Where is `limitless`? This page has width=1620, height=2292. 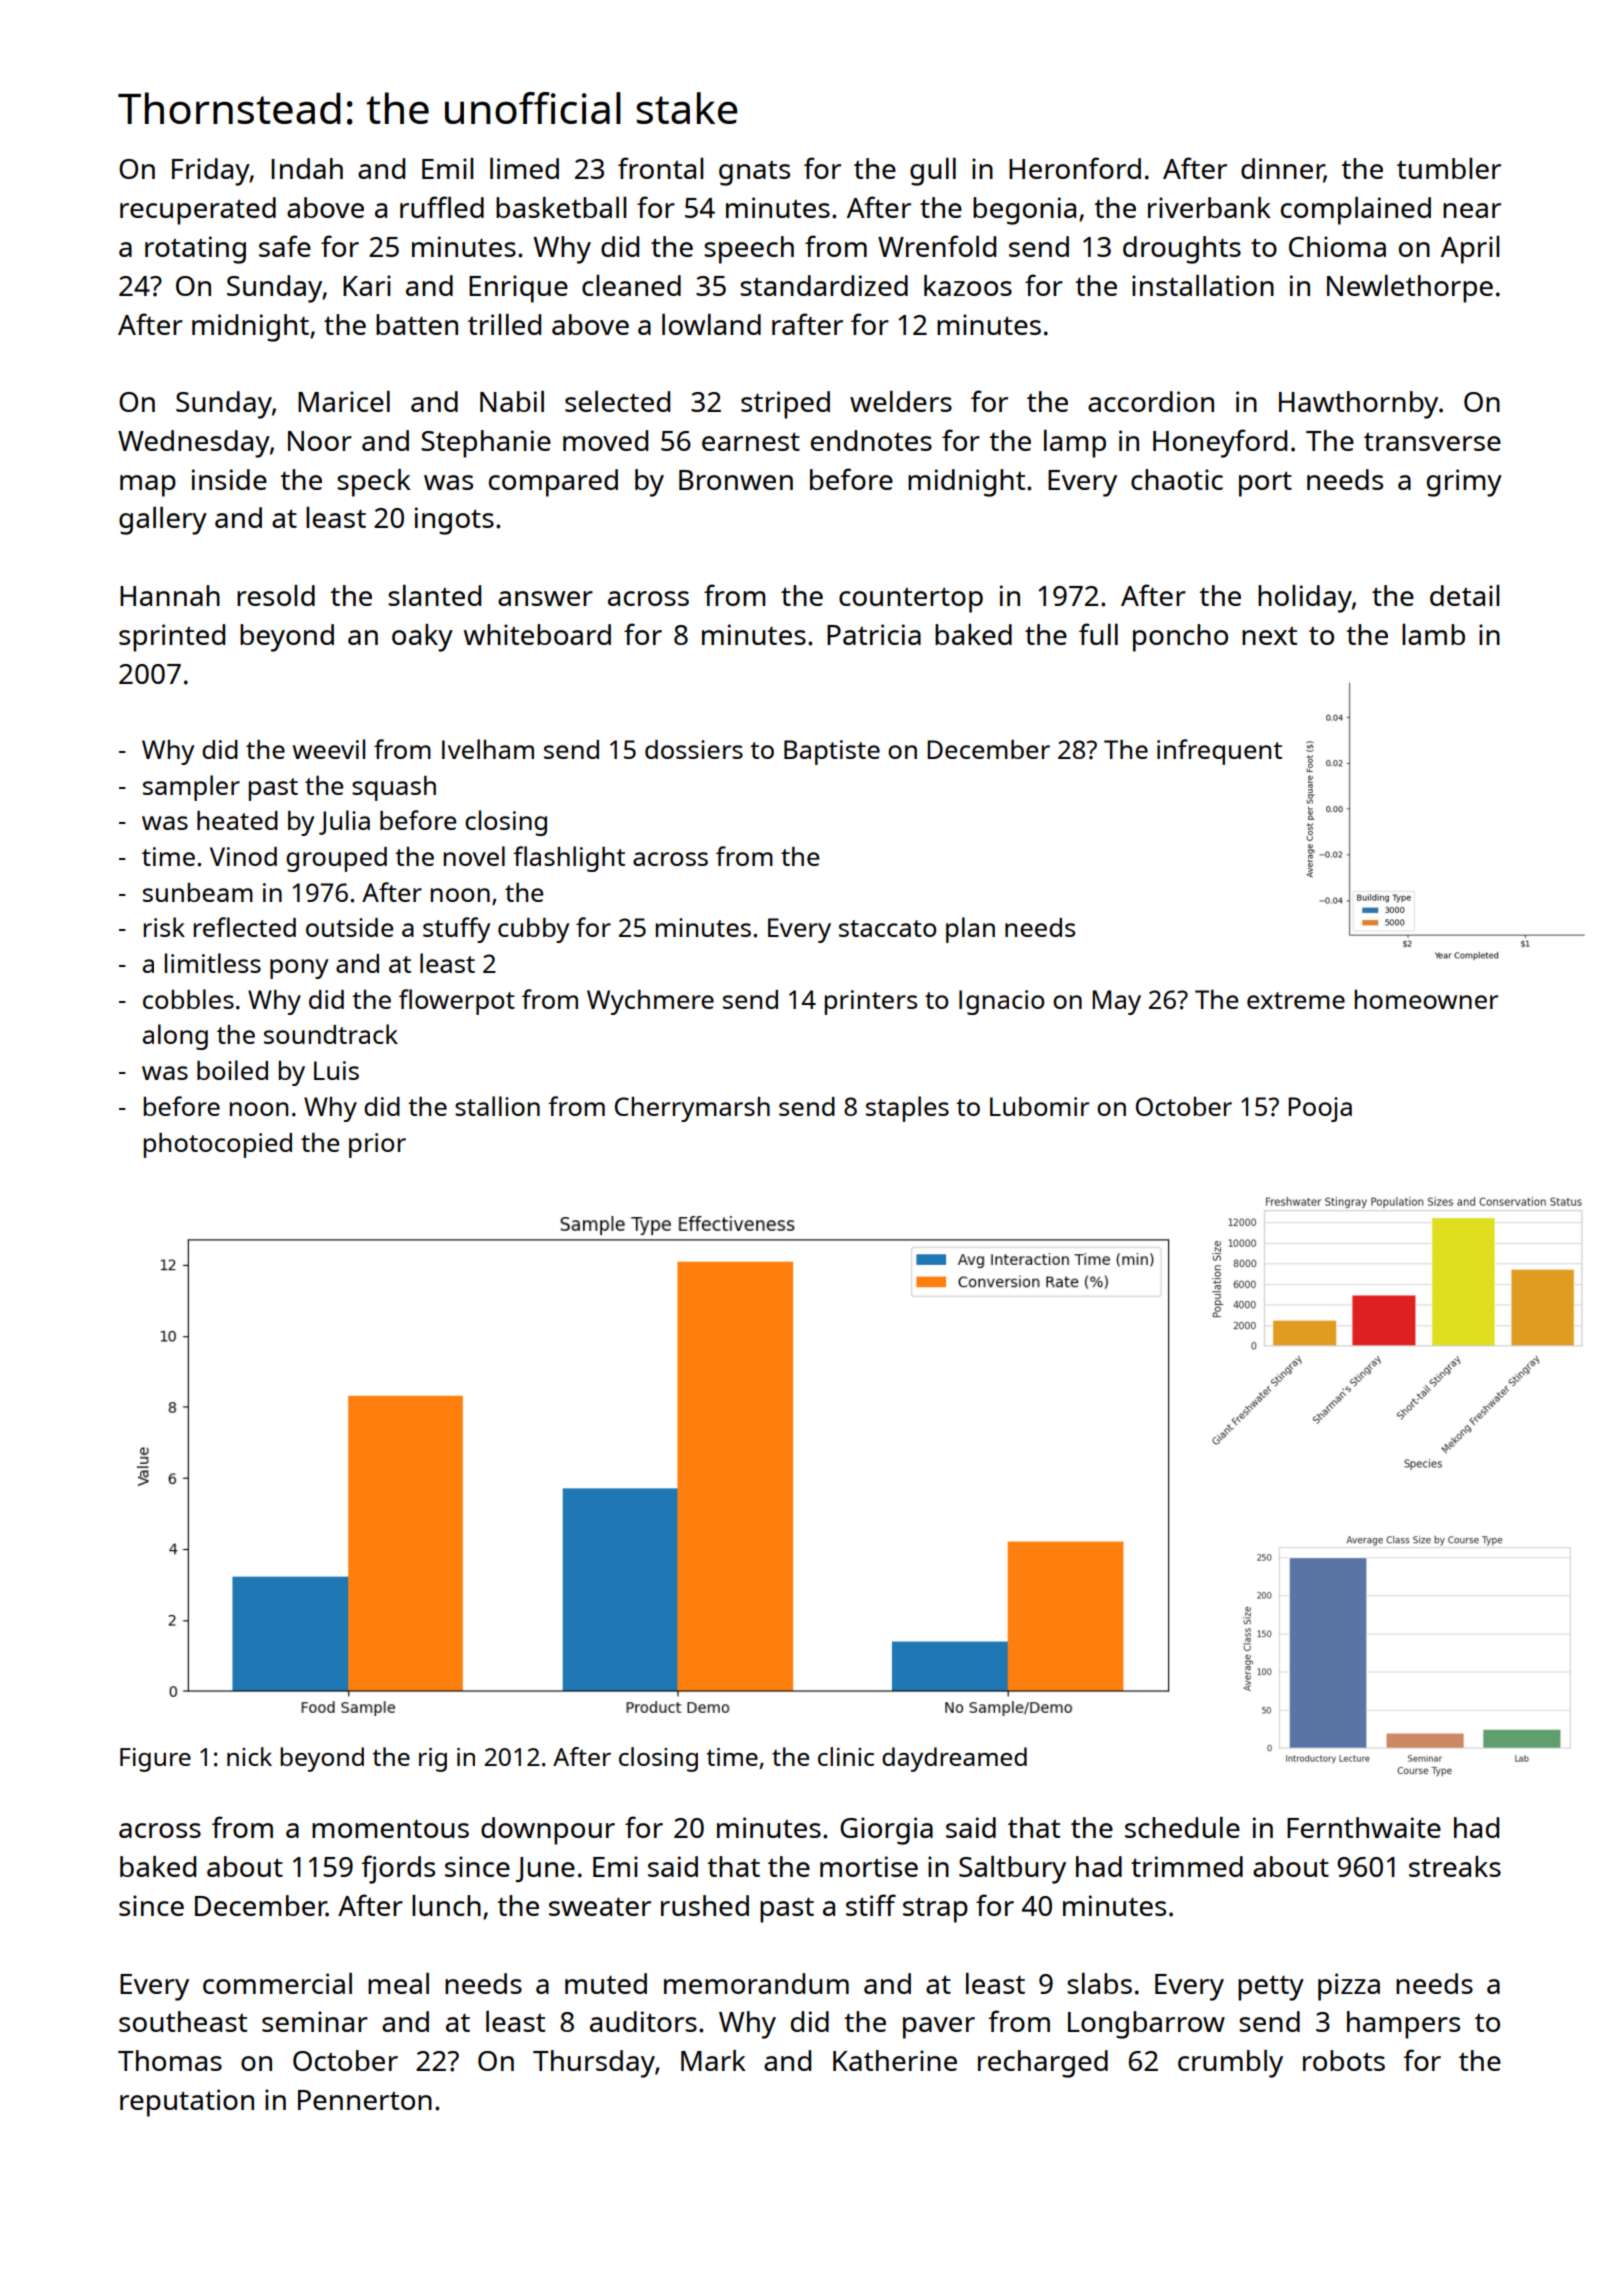 limitless is located at coordinates (213, 963).
